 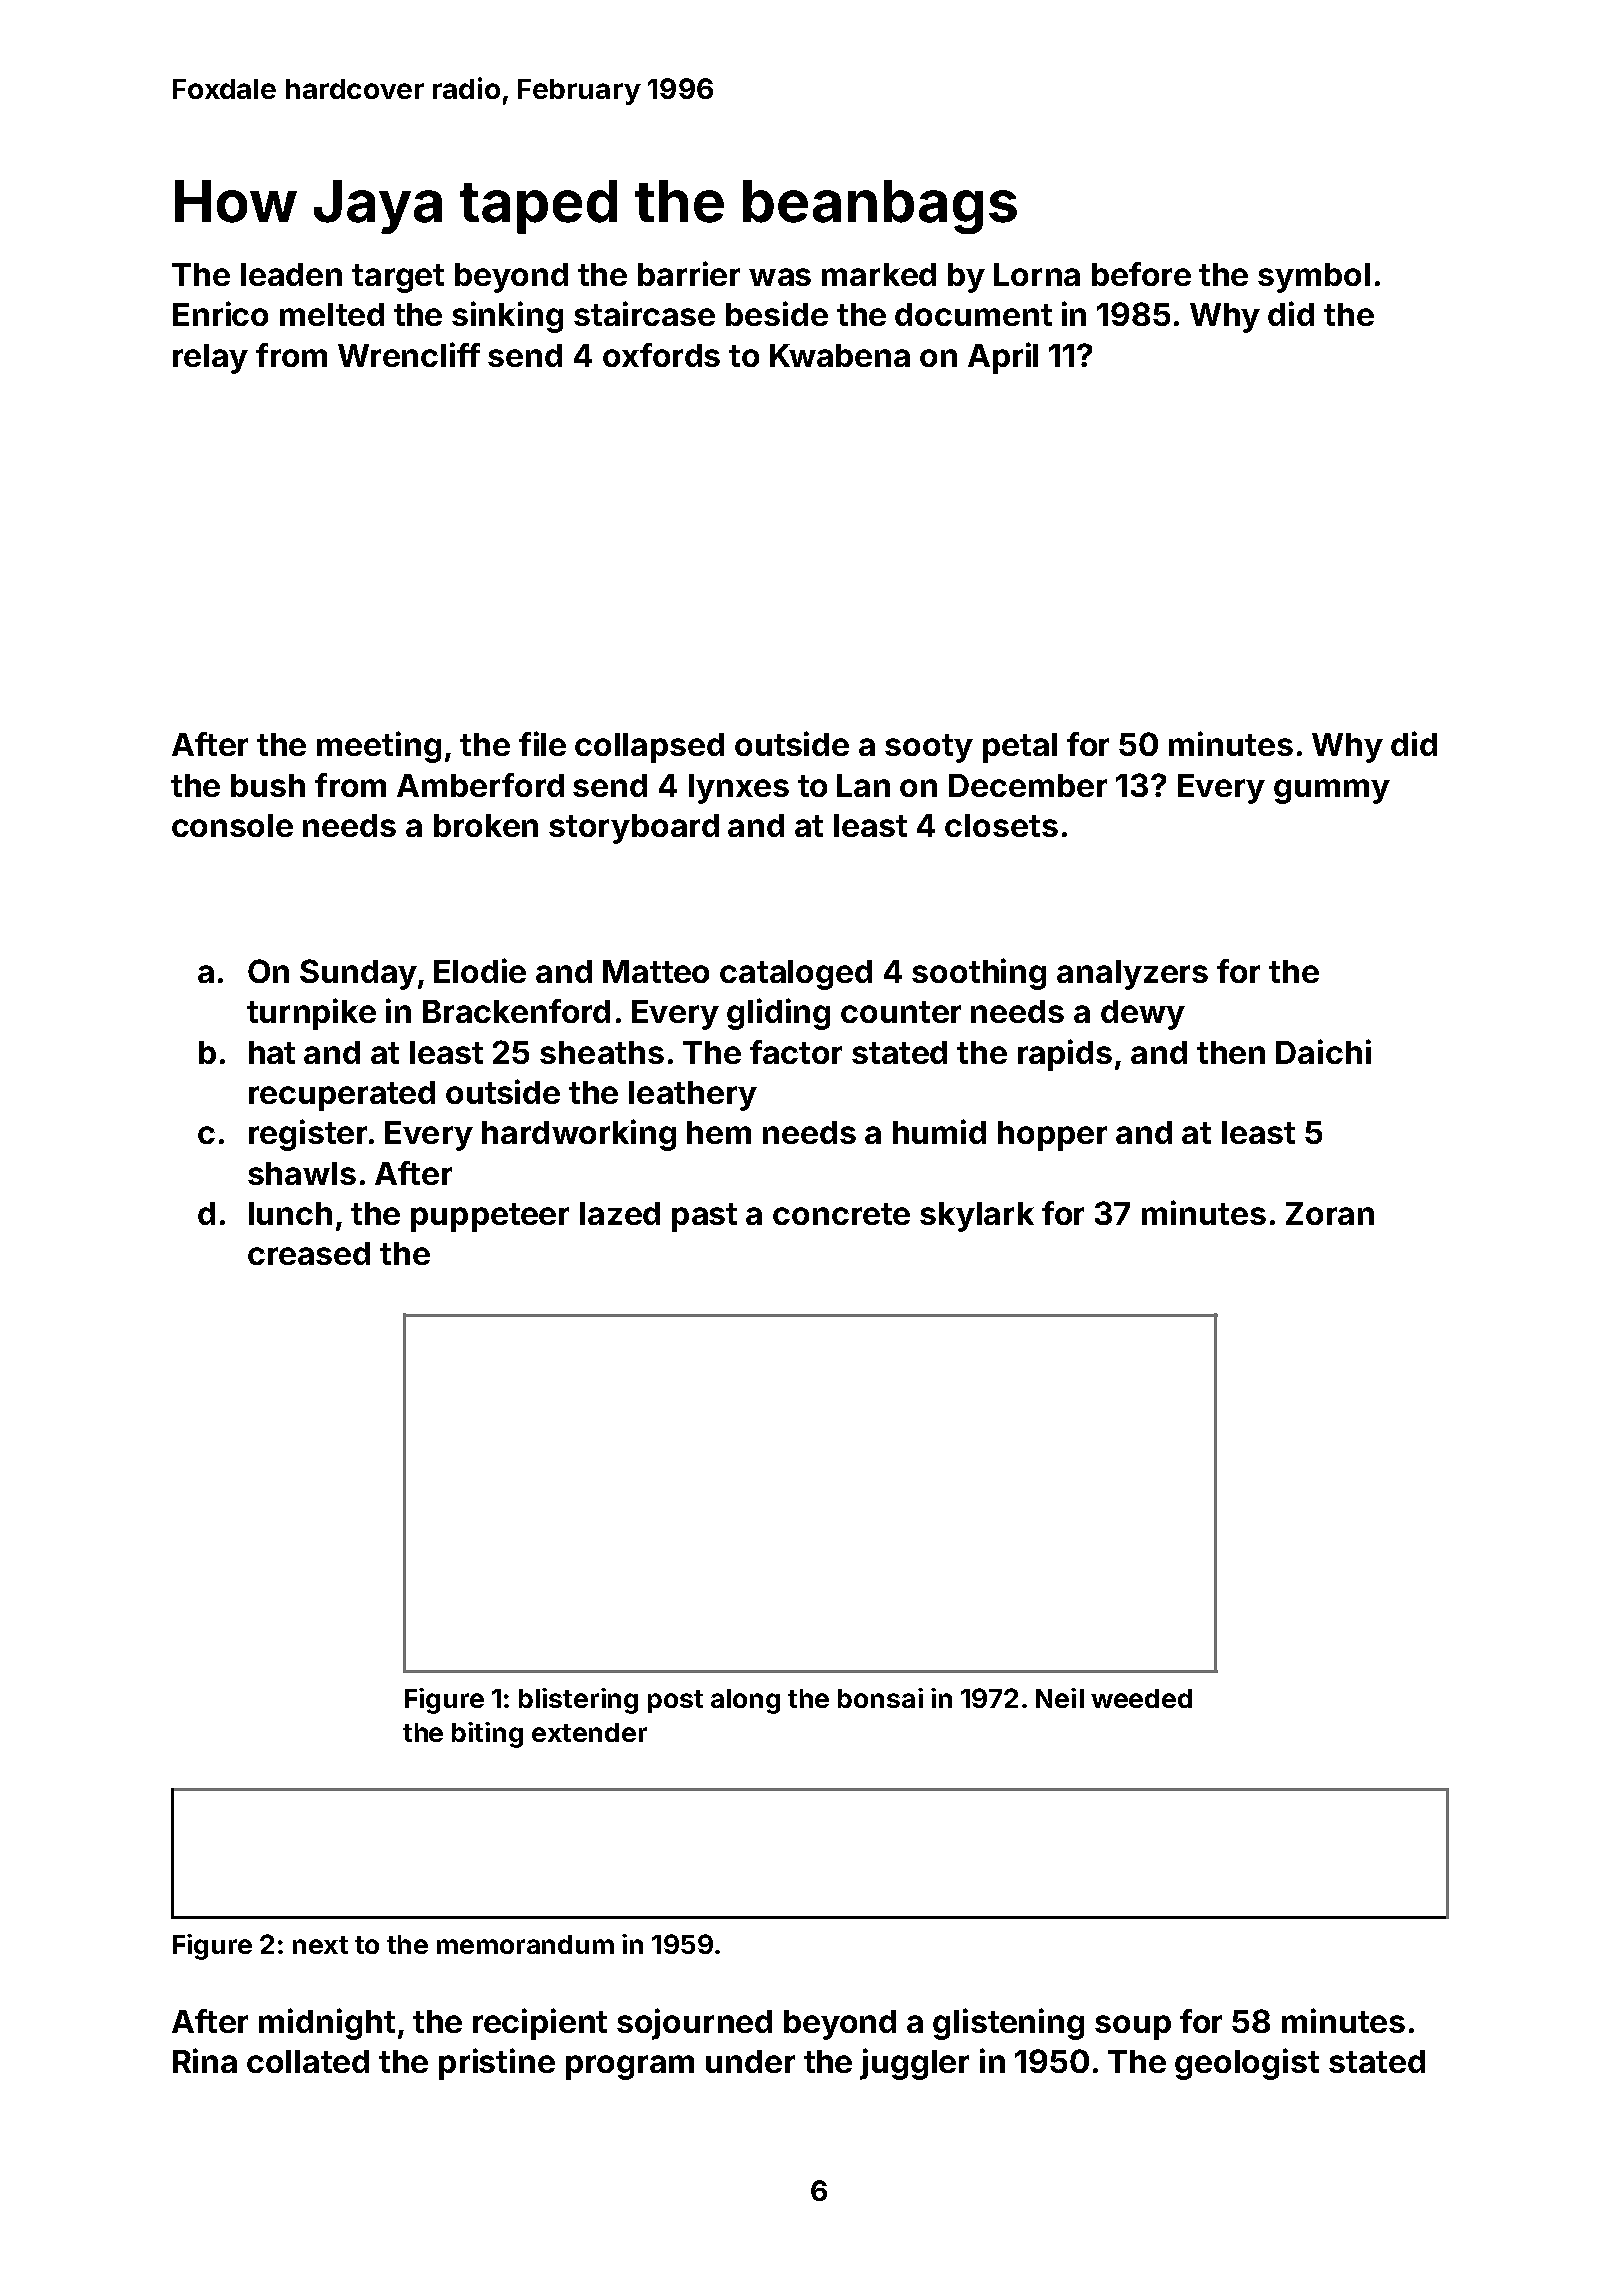 What do you see at coordinates (205, 2060) in the document?
I see `Rina` at bounding box center [205, 2060].
